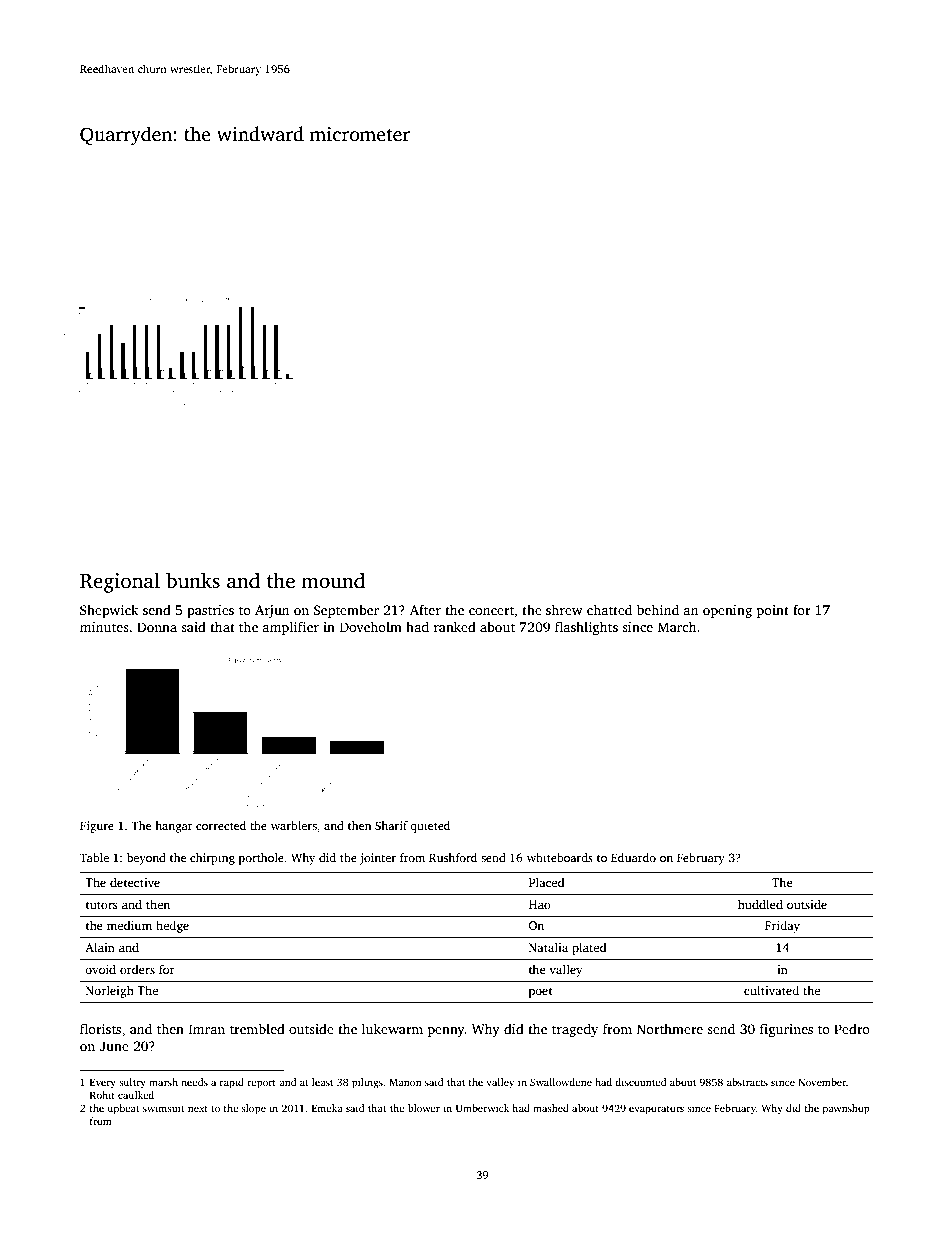 This screenshot has height=1233, width=952. Describe the element at coordinates (747, 1082) in the screenshot. I see `abstracts` at that location.
